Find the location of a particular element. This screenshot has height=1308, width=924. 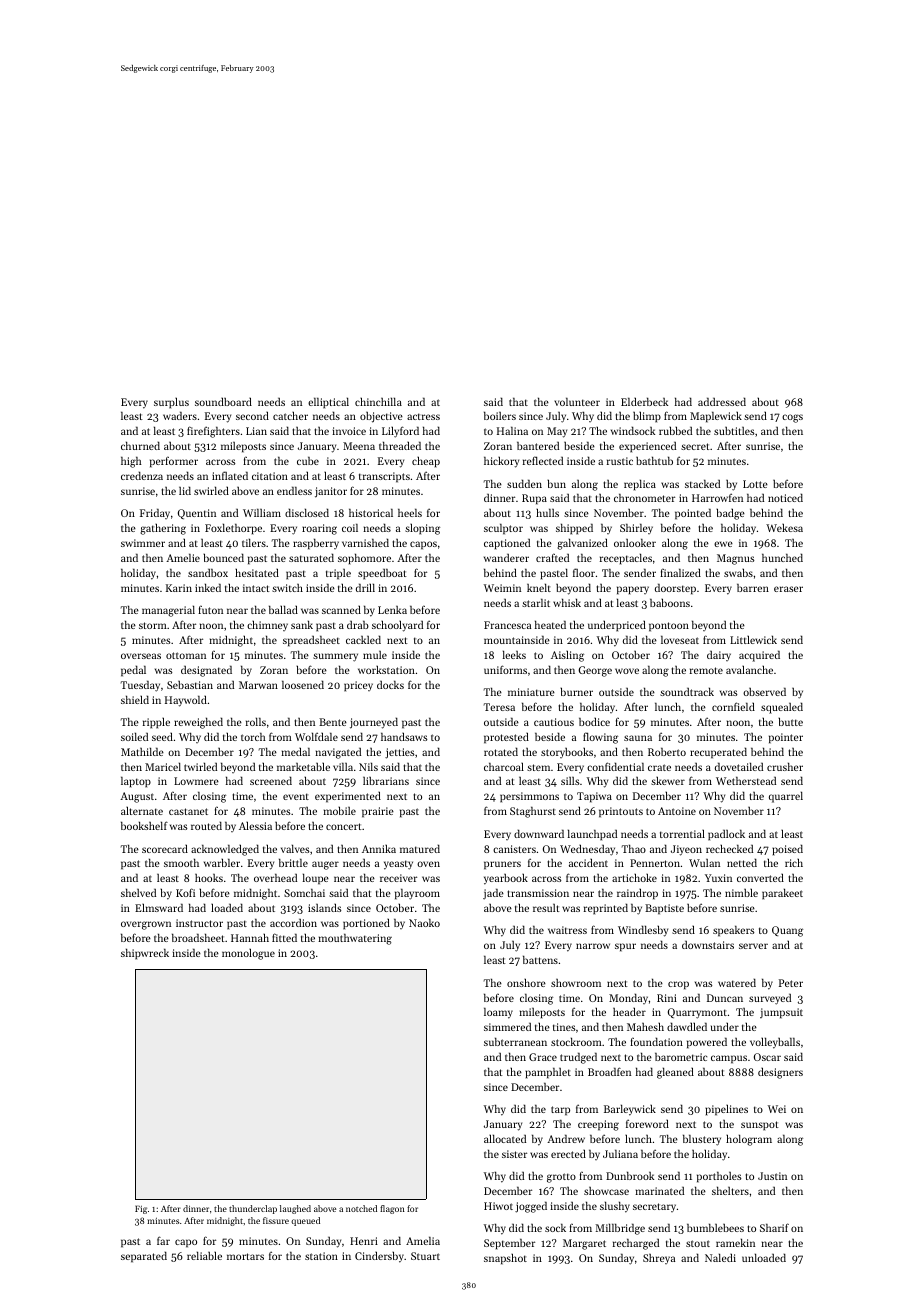

cautious is located at coordinates (554, 722).
